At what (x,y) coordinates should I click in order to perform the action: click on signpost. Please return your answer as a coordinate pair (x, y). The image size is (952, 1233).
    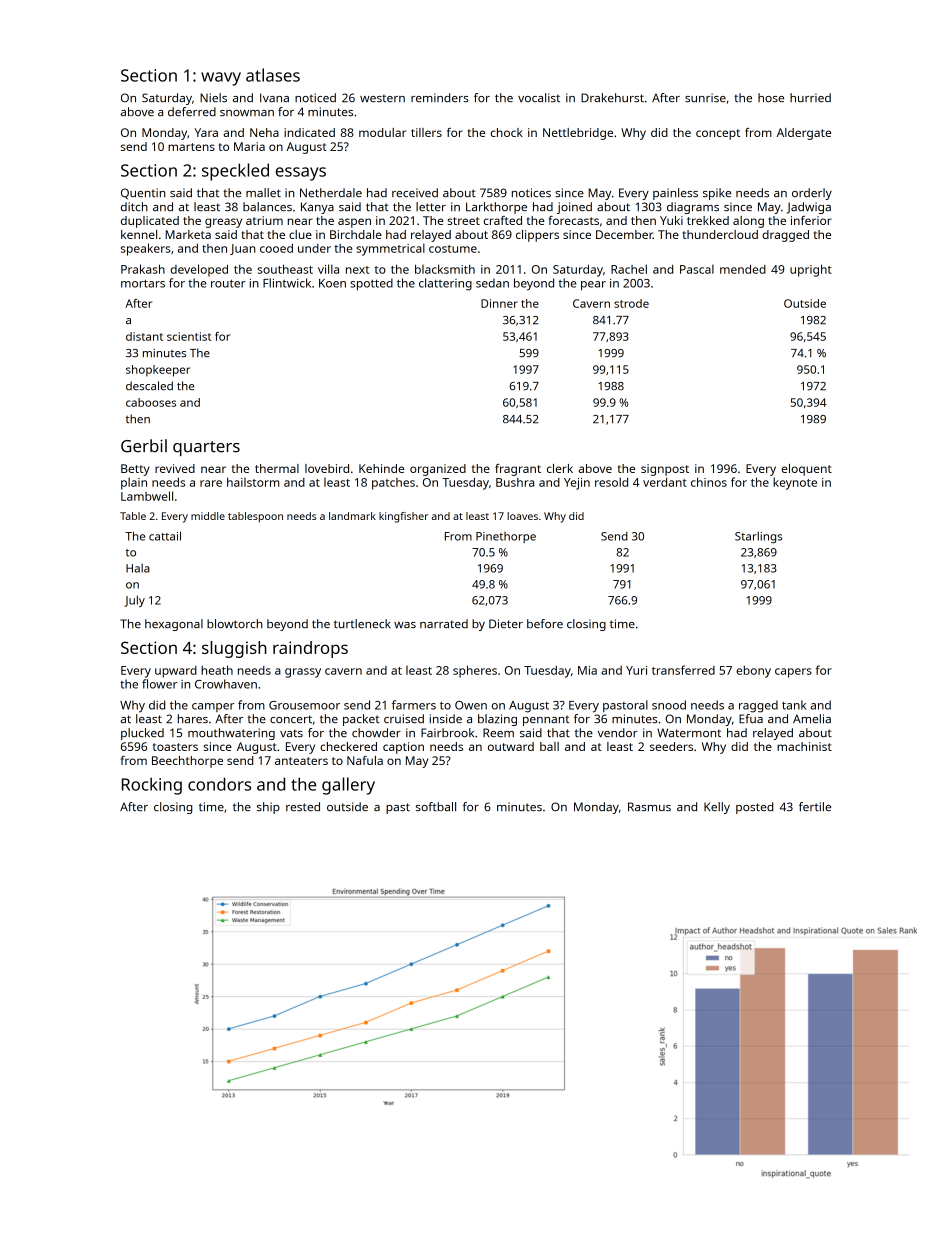
    Looking at the image, I should click on (665, 470).
